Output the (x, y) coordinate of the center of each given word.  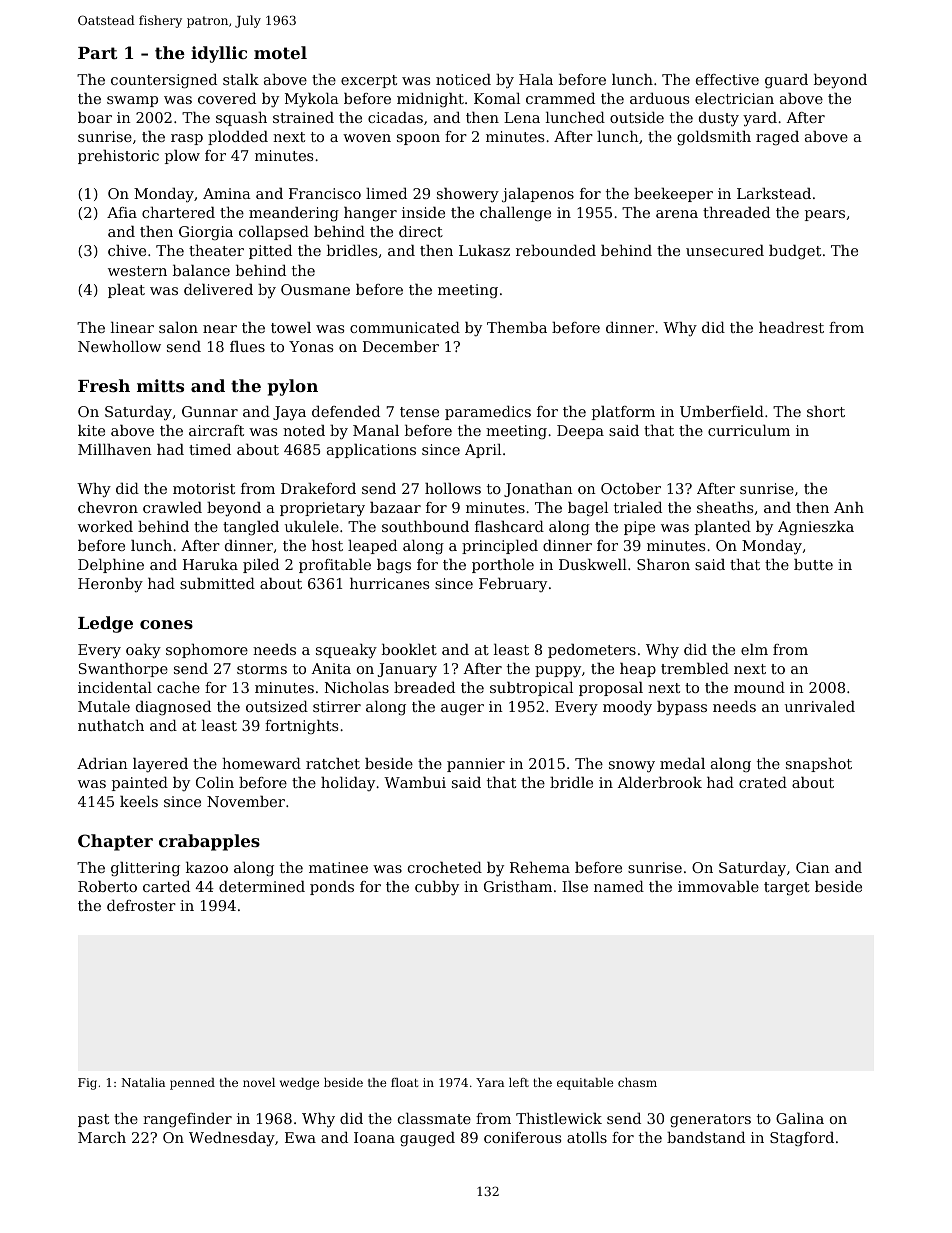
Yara (490, 1082)
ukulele (312, 526)
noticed (463, 79)
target (787, 889)
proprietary (322, 509)
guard (786, 81)
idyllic (219, 54)
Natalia (143, 1082)
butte (813, 564)
